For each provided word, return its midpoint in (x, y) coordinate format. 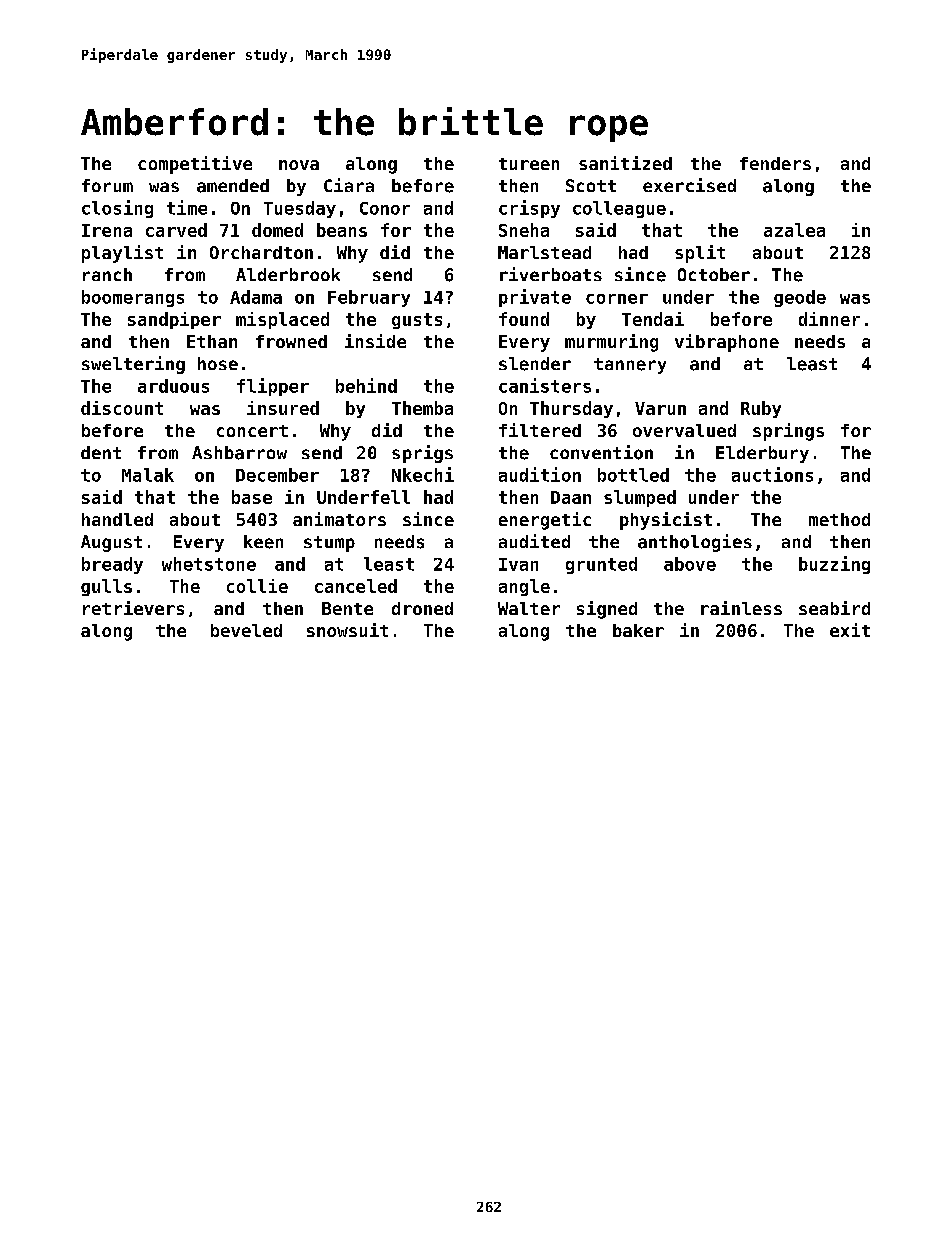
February (369, 298)
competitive (195, 165)
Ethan (212, 341)
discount (122, 408)
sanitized (625, 163)
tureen (529, 164)
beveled (246, 630)
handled (117, 519)
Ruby (761, 409)
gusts (417, 321)
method (839, 519)
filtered (540, 430)
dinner (829, 319)
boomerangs (133, 298)
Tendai (653, 319)
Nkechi (423, 474)
